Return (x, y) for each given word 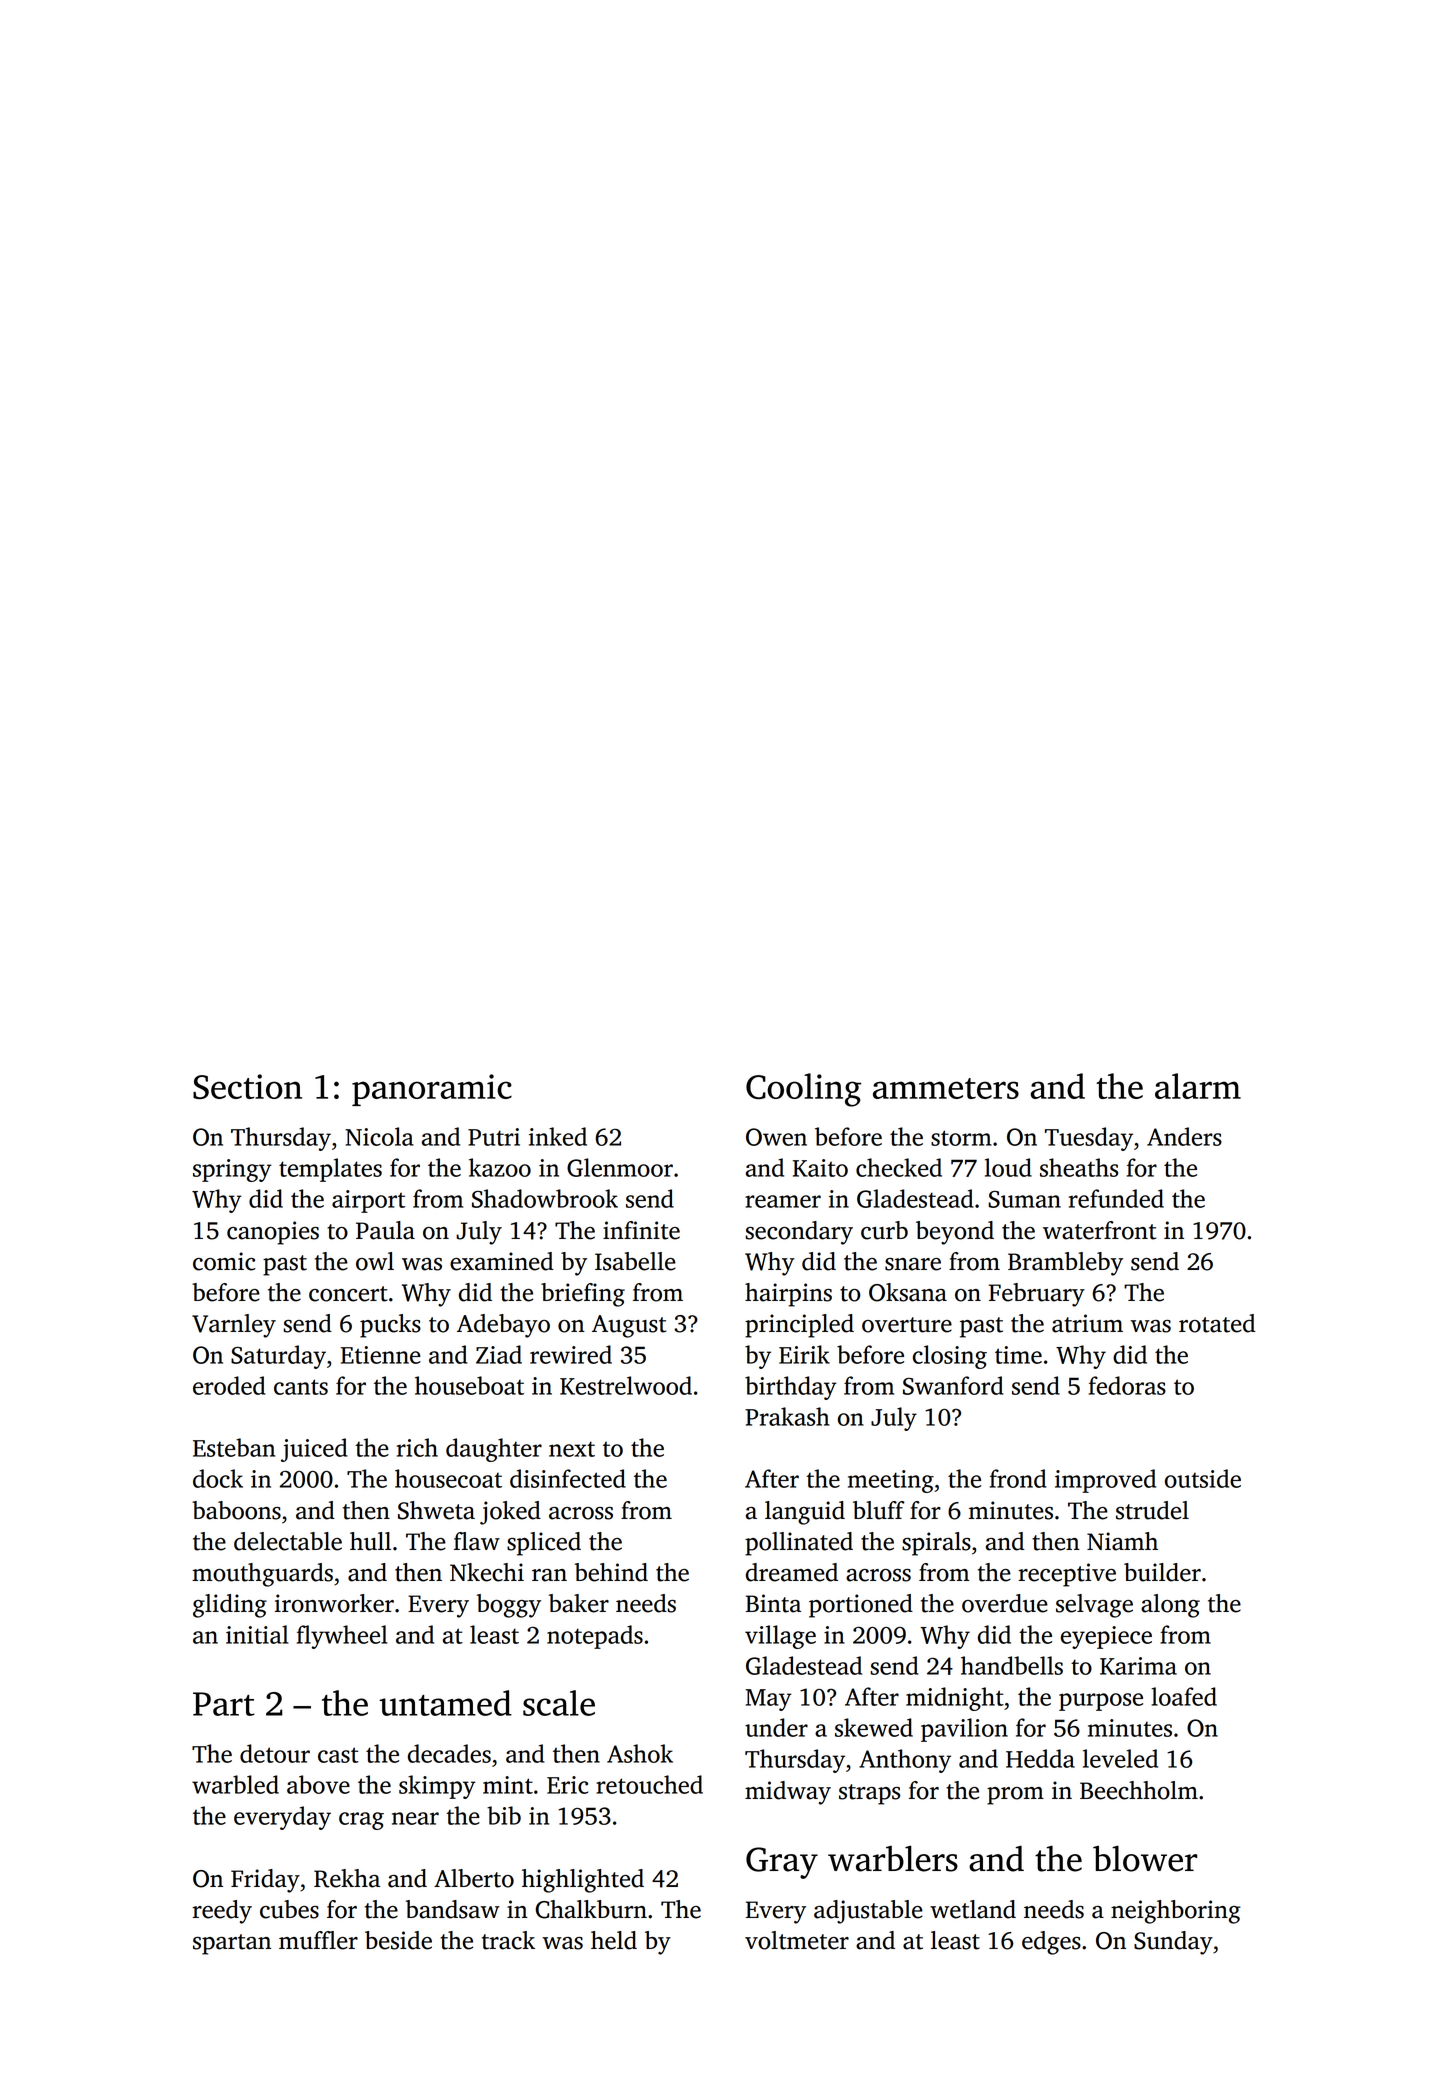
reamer (783, 1201)
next (572, 1449)
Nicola (379, 1136)
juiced (314, 1450)
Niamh (1122, 1541)
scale (559, 1703)
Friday (265, 1881)
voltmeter (797, 1940)
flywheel (342, 1637)
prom (1015, 1796)
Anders (1184, 1136)
